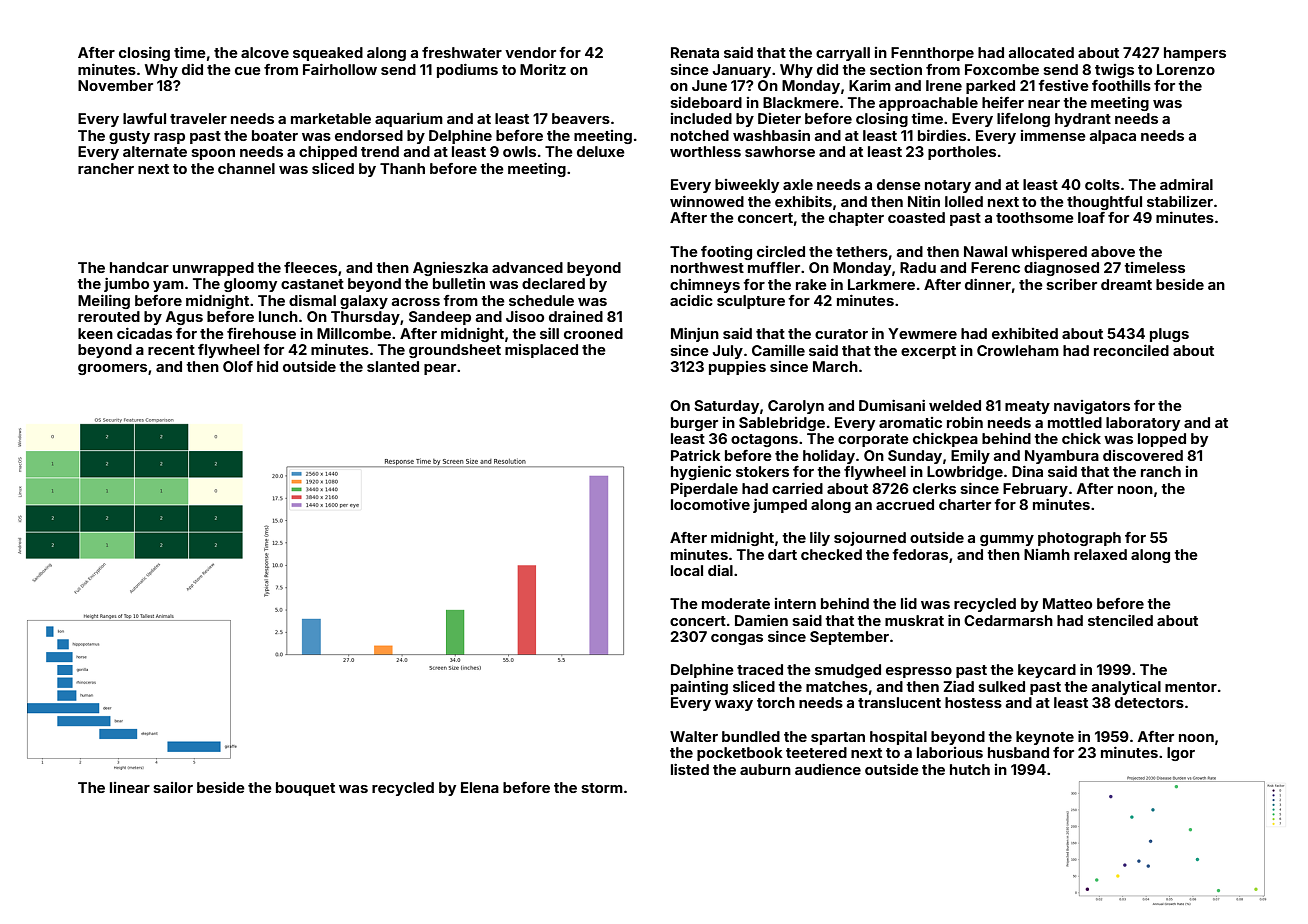  What do you see at coordinates (1143, 424) in the screenshot?
I see `laboratory` at bounding box center [1143, 424].
